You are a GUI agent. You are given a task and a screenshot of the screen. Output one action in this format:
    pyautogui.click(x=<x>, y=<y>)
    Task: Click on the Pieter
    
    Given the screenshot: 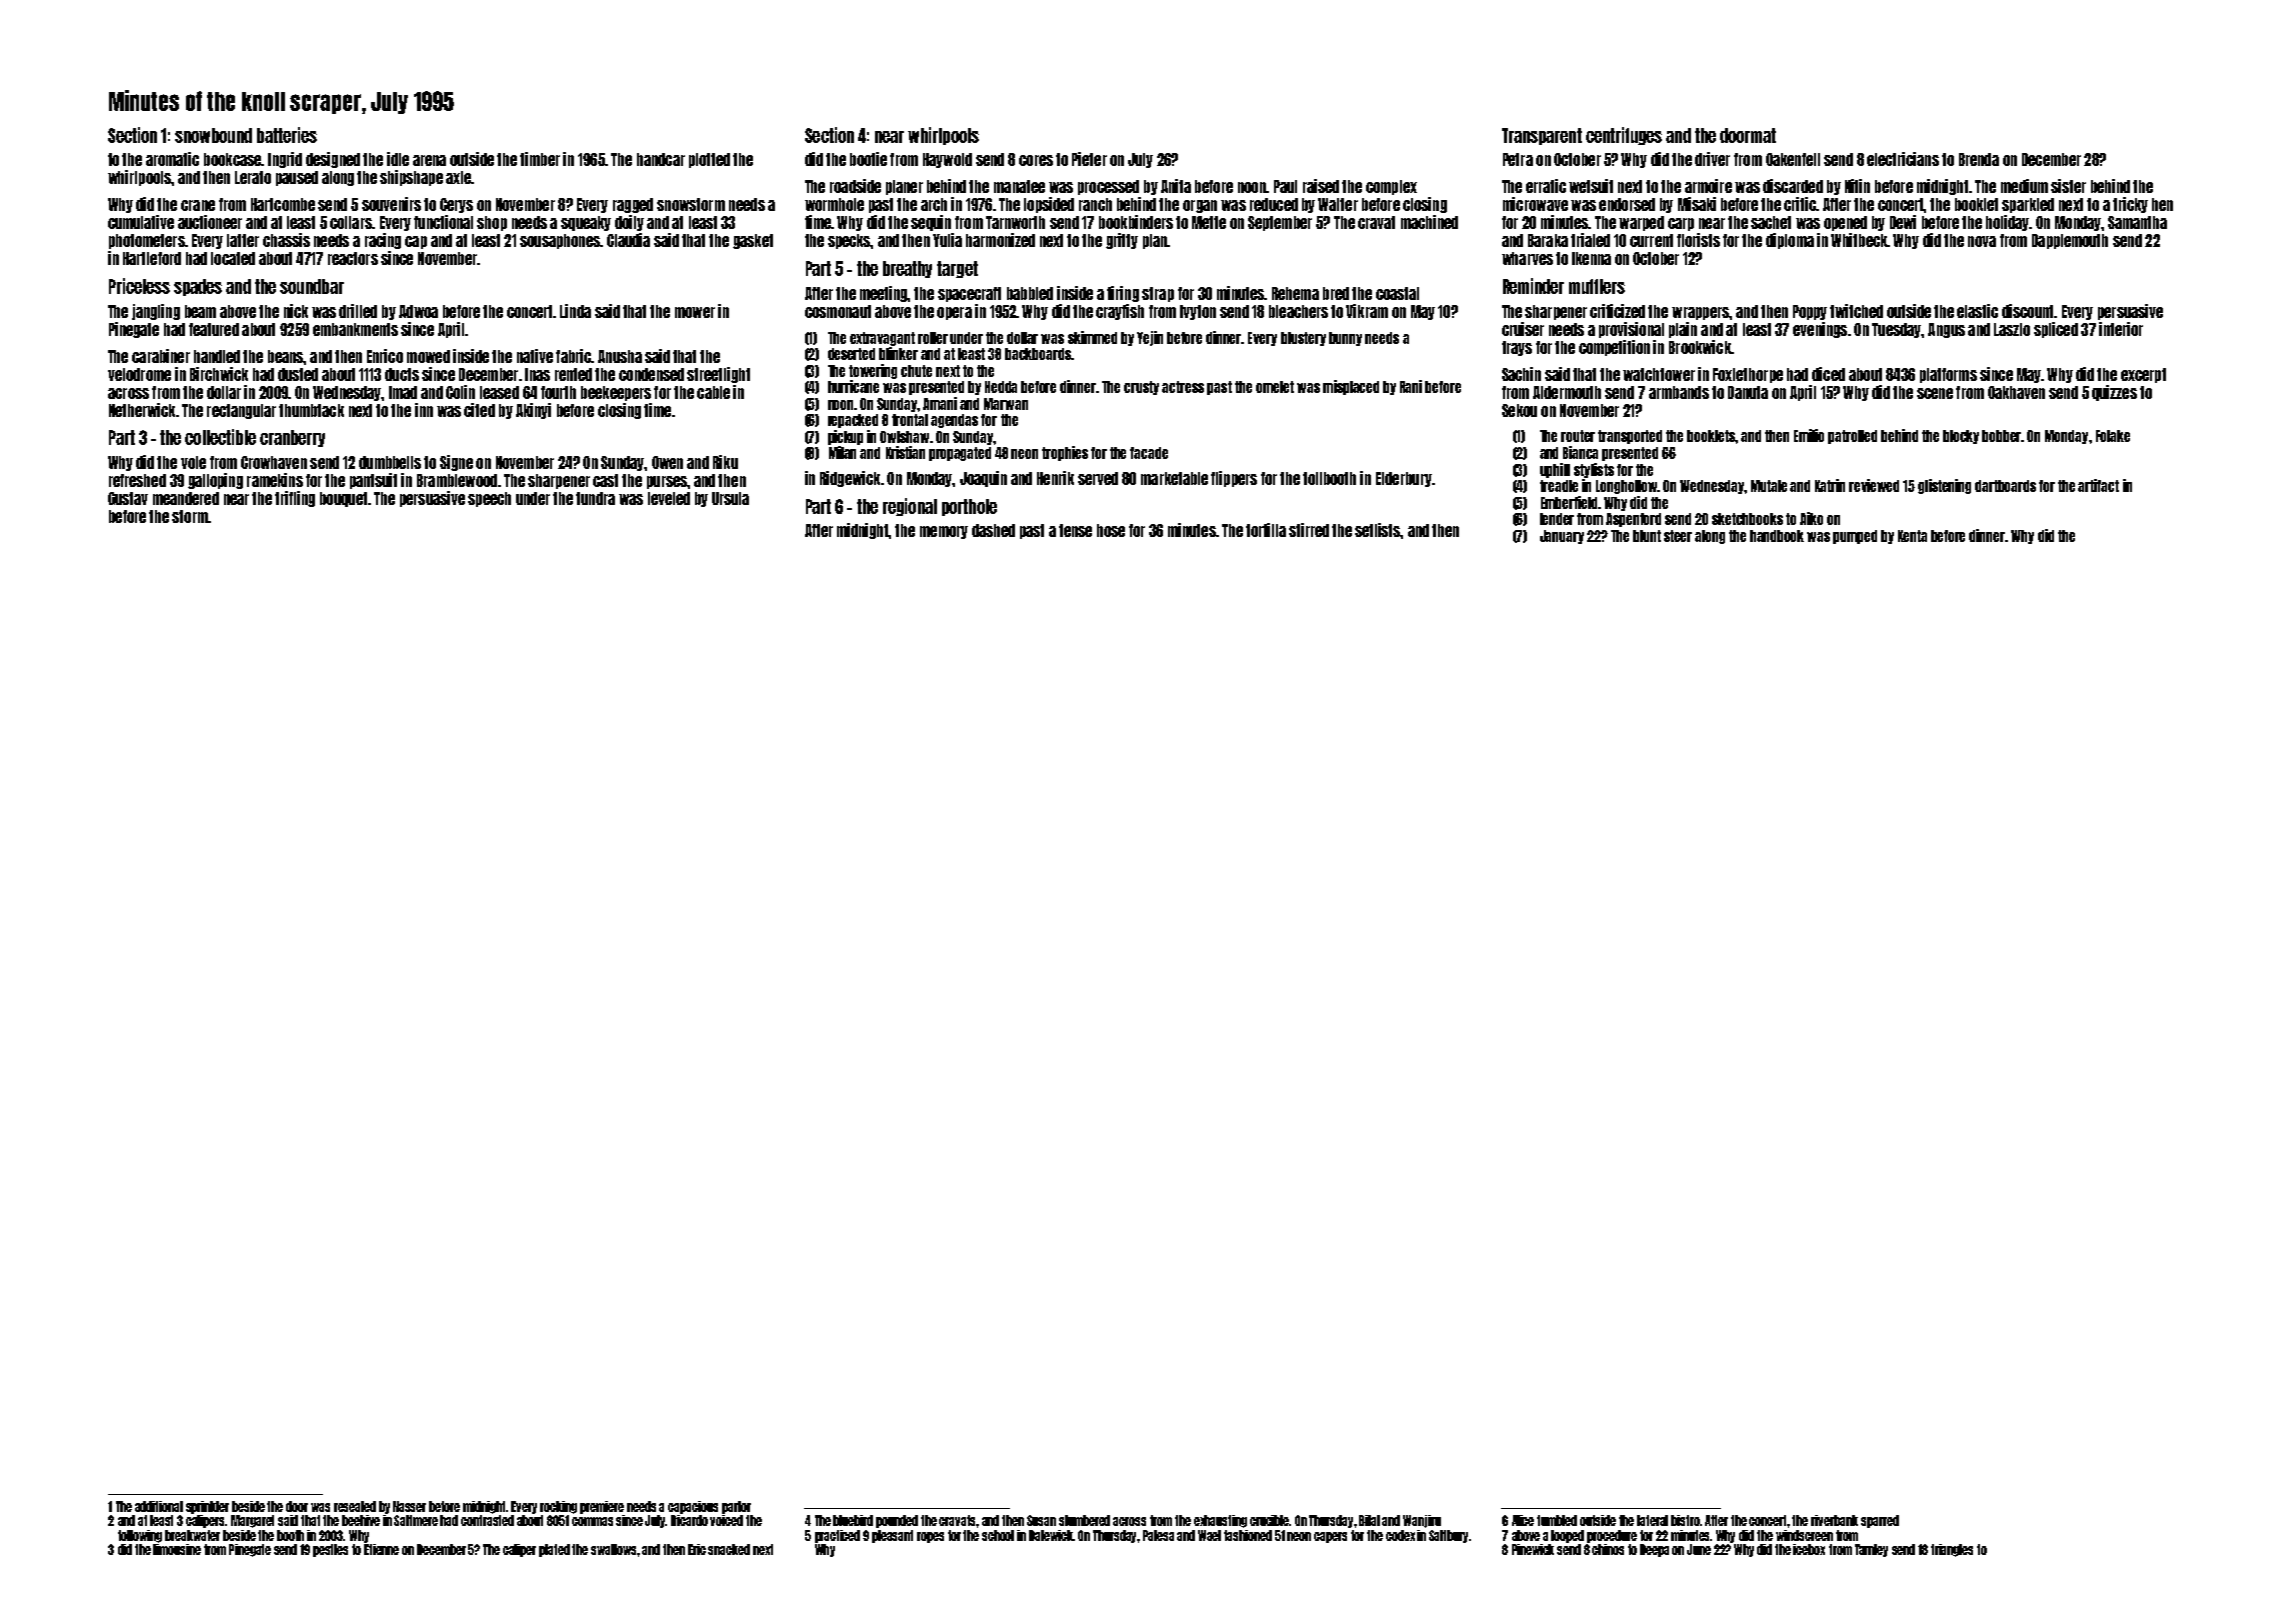 What is the action you would take?
    pyautogui.click(x=1089, y=159)
